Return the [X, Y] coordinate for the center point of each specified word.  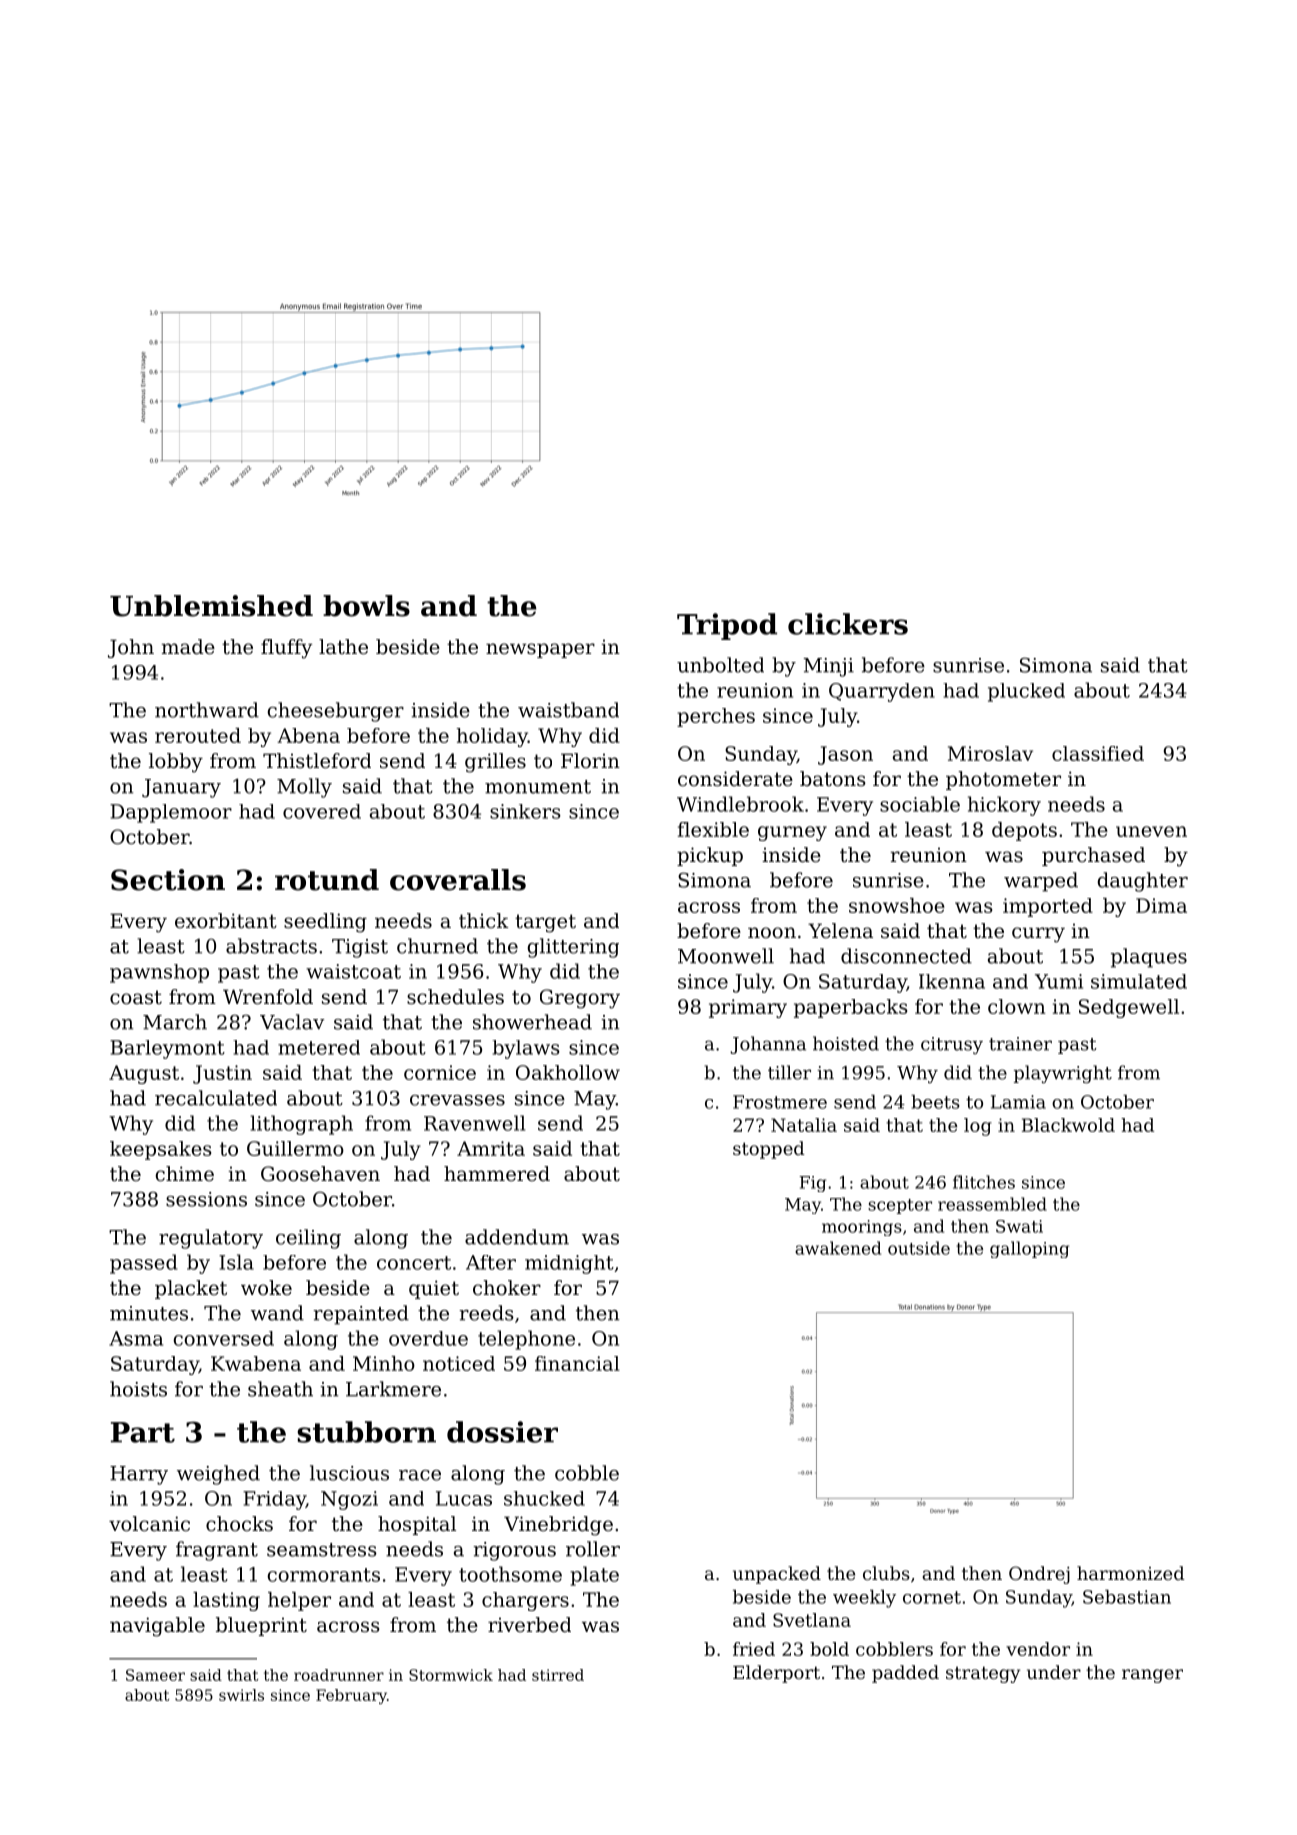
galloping [1029, 1249]
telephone [526, 1340]
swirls [241, 1695]
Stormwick [451, 1675]
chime [185, 1174]
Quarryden [882, 692]
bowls [366, 606]
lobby [176, 763]
